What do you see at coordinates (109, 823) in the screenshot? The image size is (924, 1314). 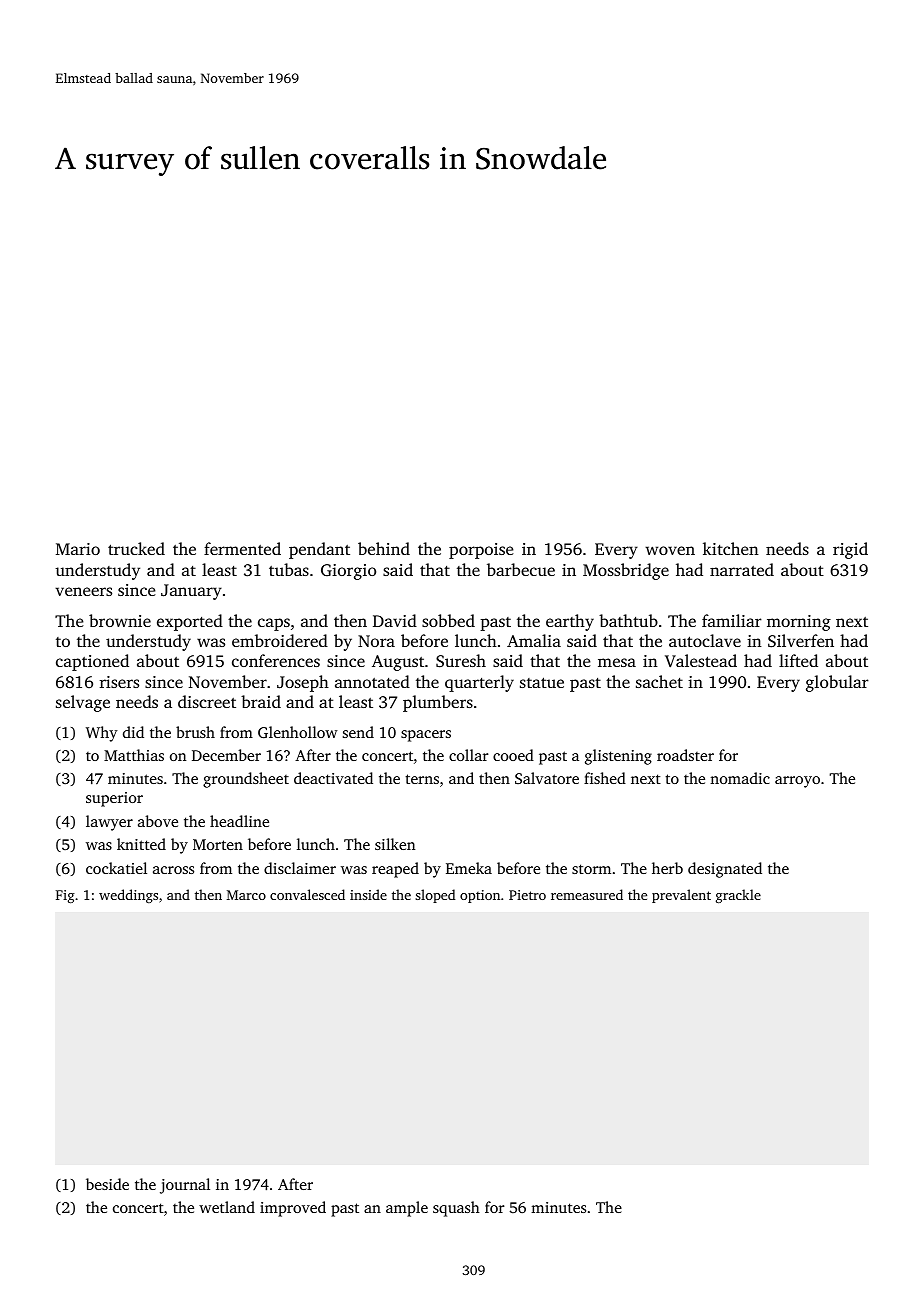 I see `lawyer` at bounding box center [109, 823].
